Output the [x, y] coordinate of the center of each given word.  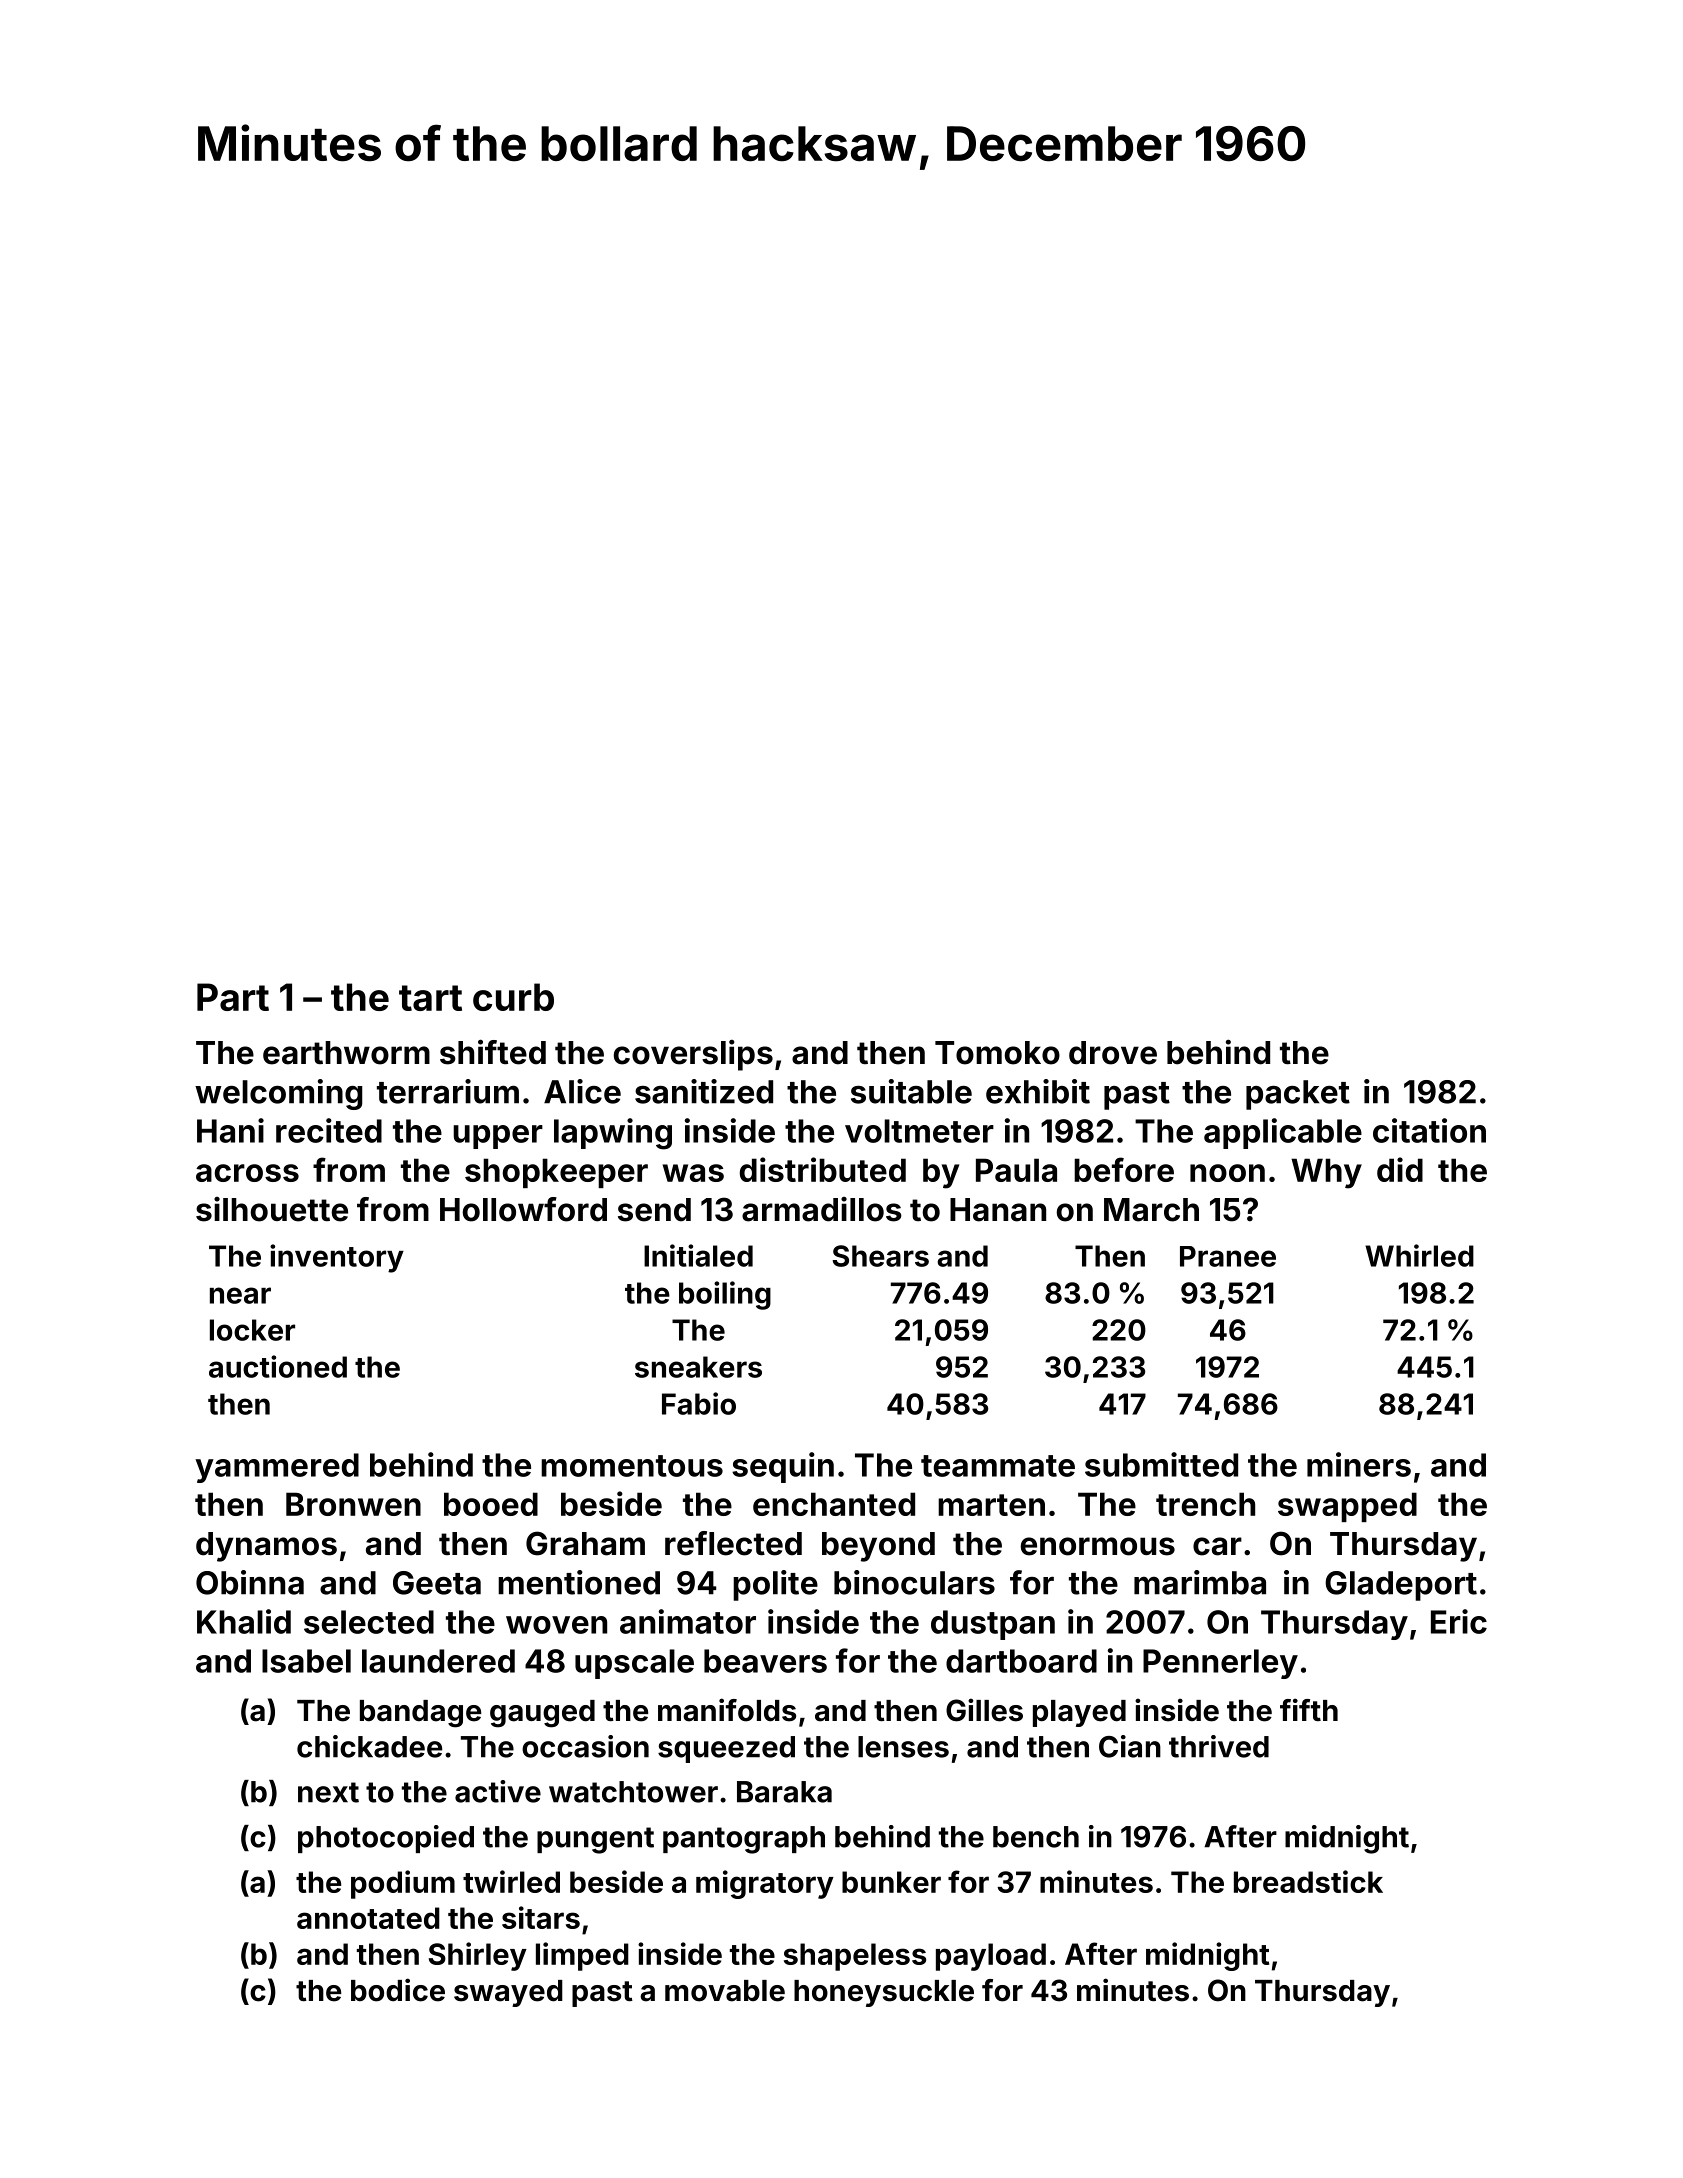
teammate [998, 1466]
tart [430, 998]
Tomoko [997, 1053]
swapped [1347, 1507]
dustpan [993, 1625]
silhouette [272, 1209]
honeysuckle [884, 1993]
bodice [398, 1990]
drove [1113, 1053]
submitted [1161, 1464]
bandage [420, 1714]
